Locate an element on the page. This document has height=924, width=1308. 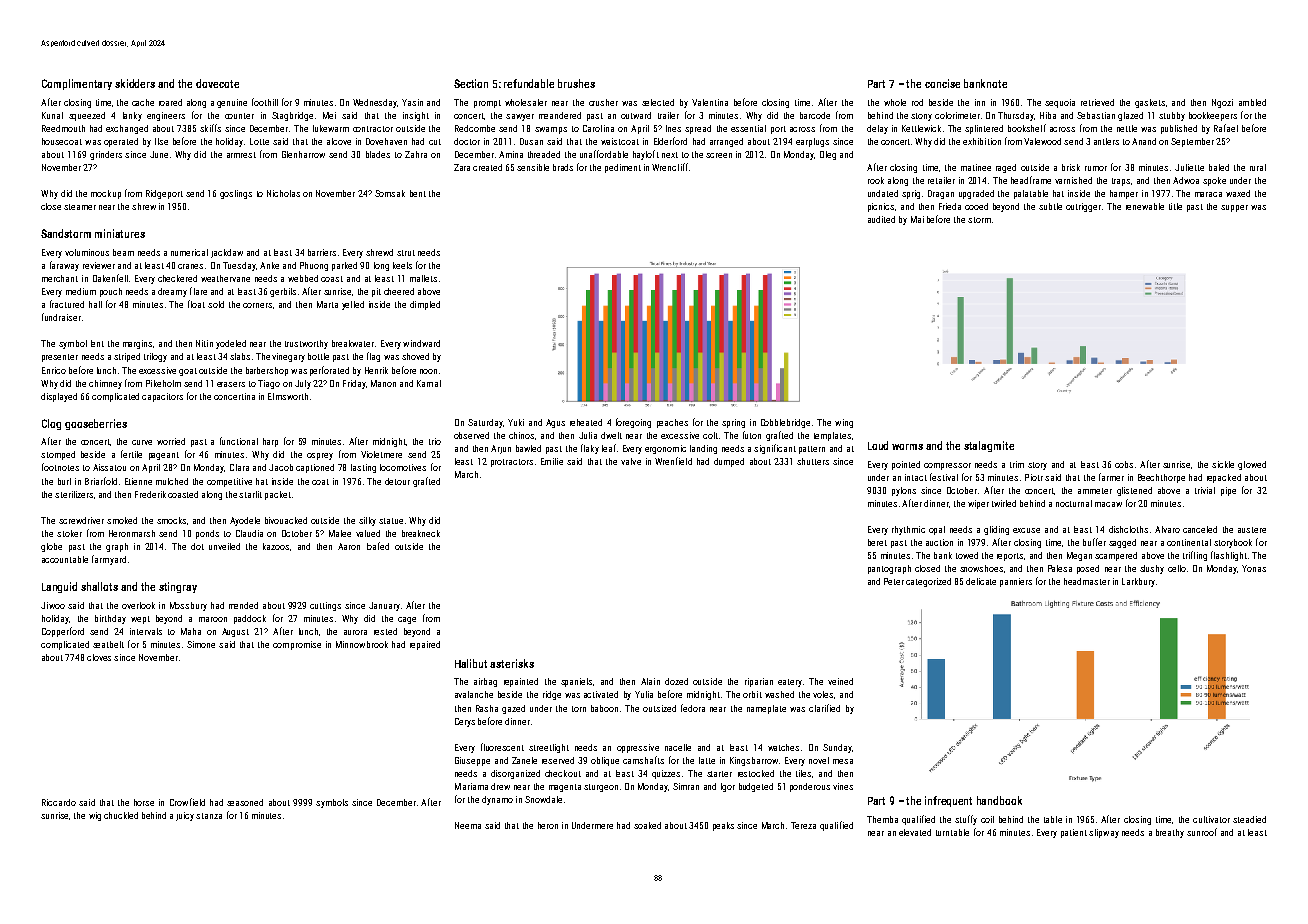
Mai is located at coordinates (917, 219).
